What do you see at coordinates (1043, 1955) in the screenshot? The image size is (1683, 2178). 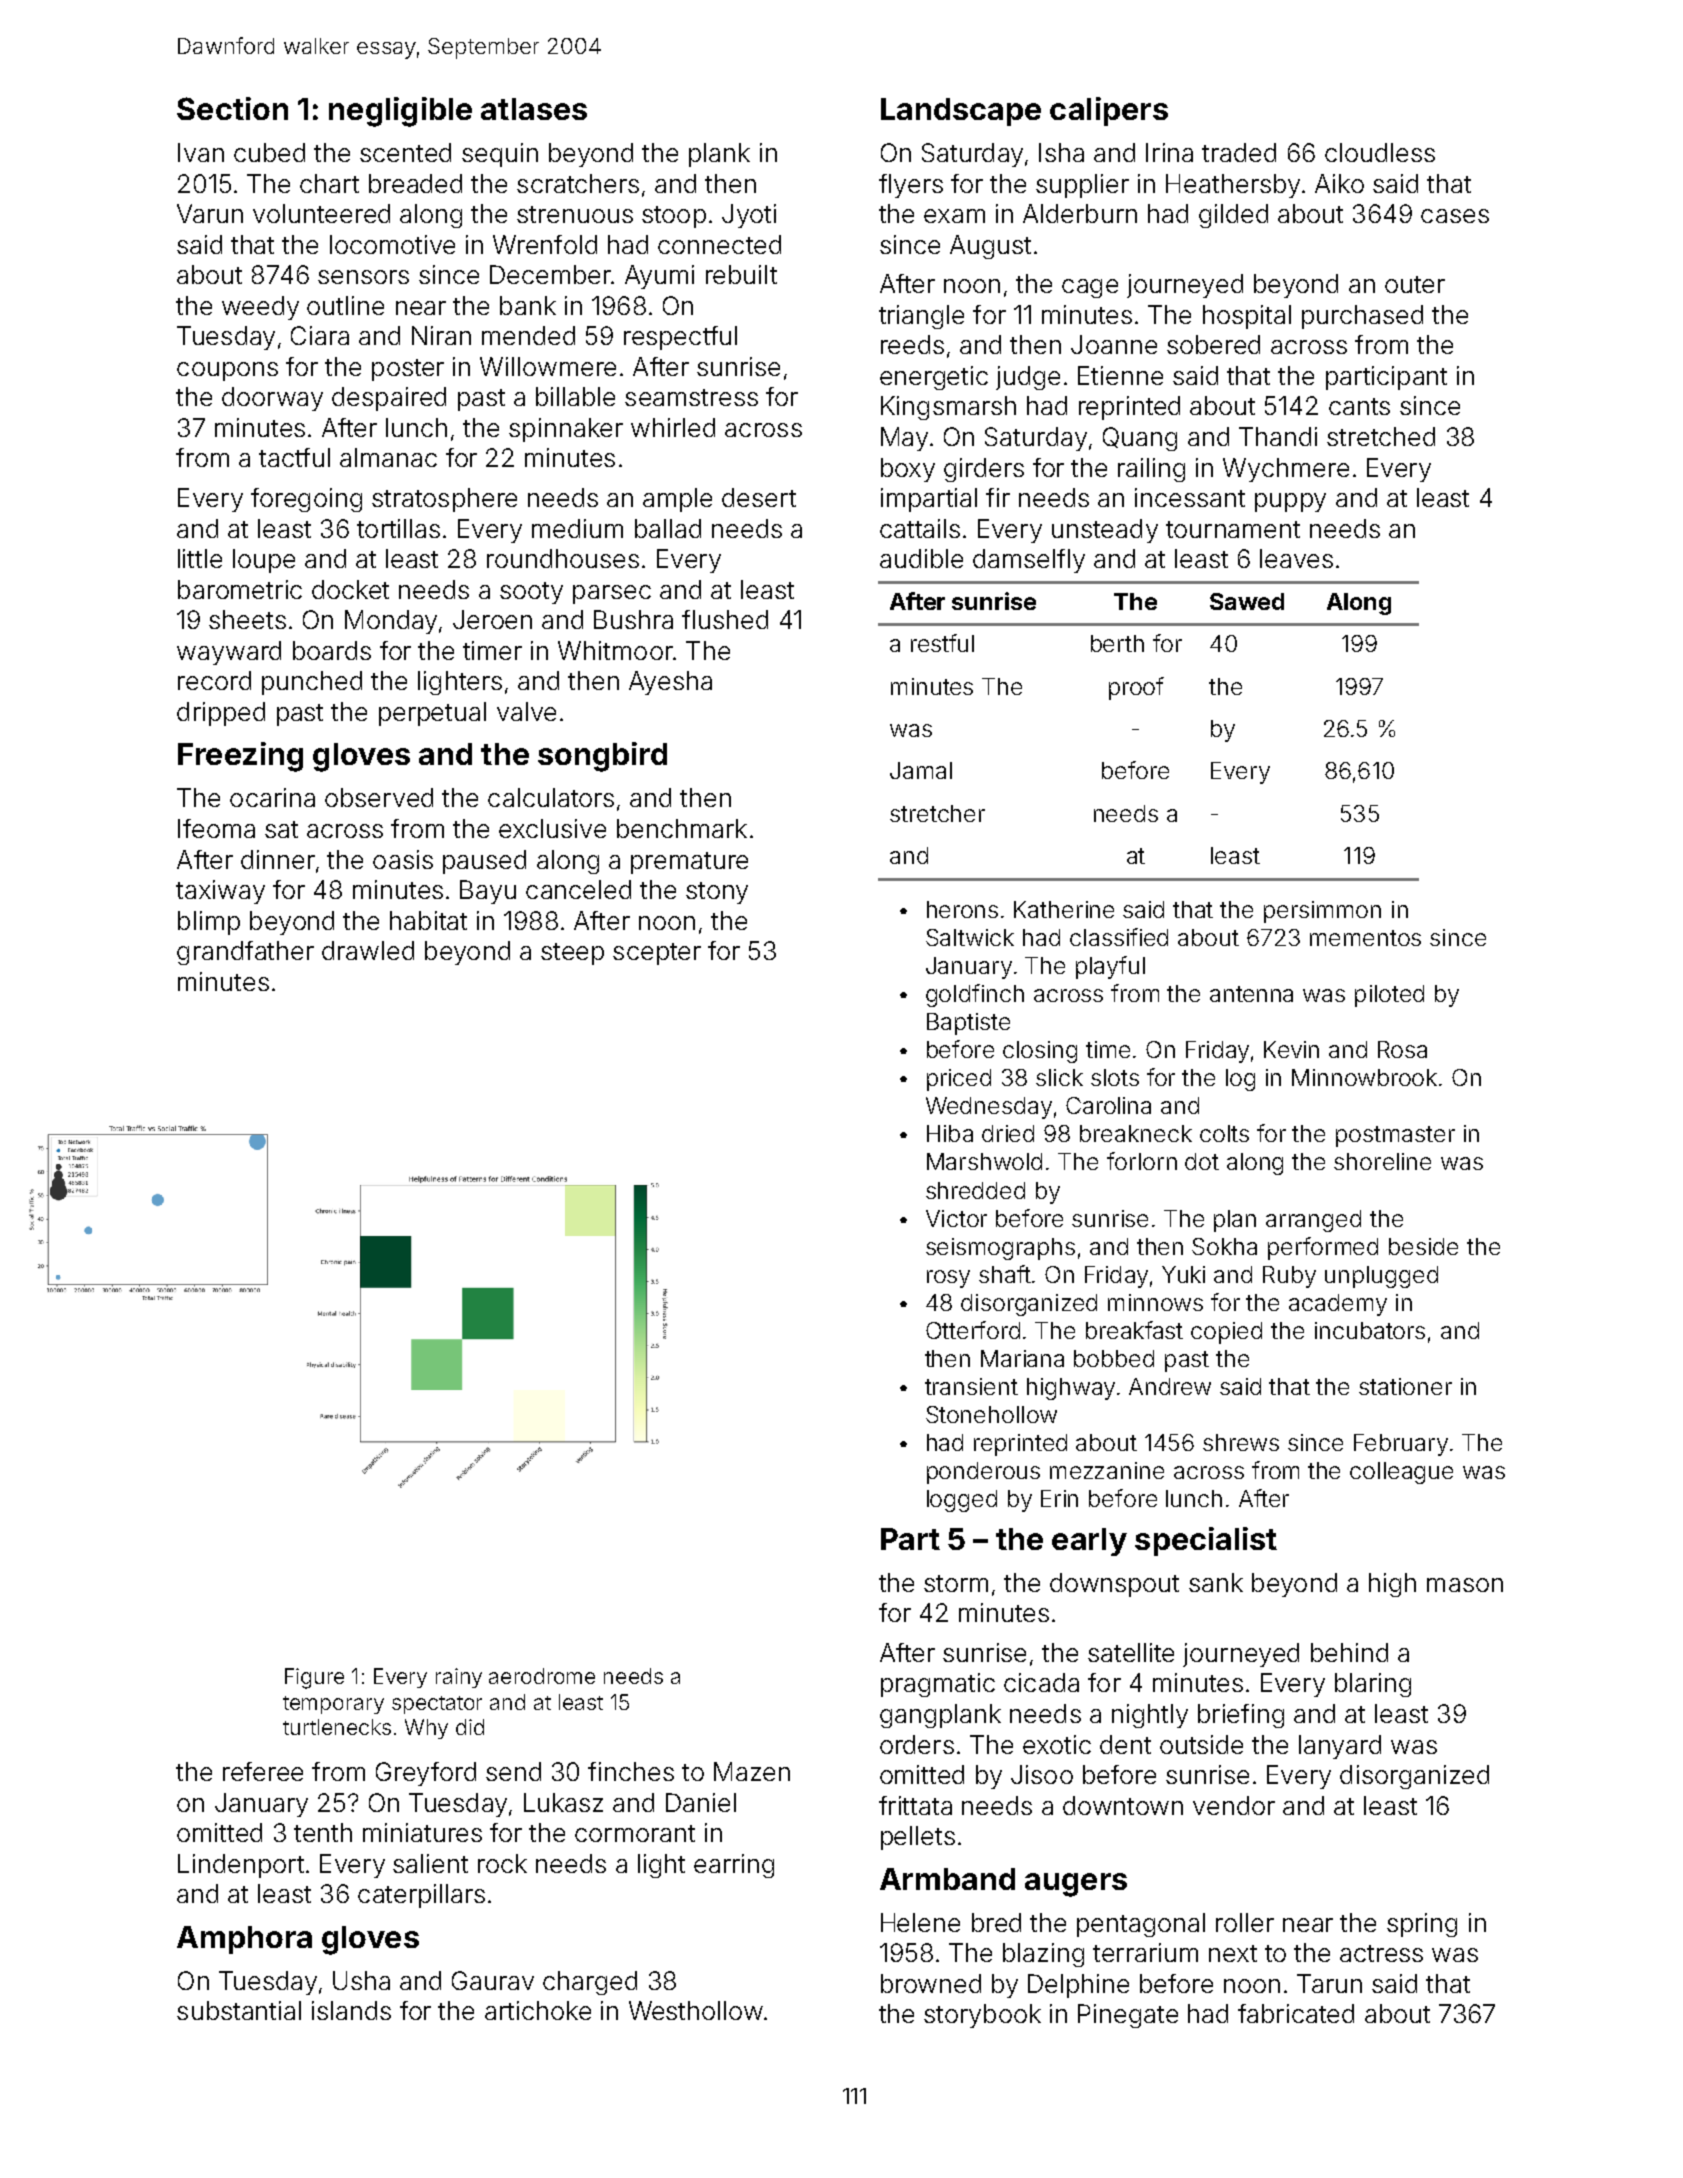 I see `blazing` at bounding box center [1043, 1955].
